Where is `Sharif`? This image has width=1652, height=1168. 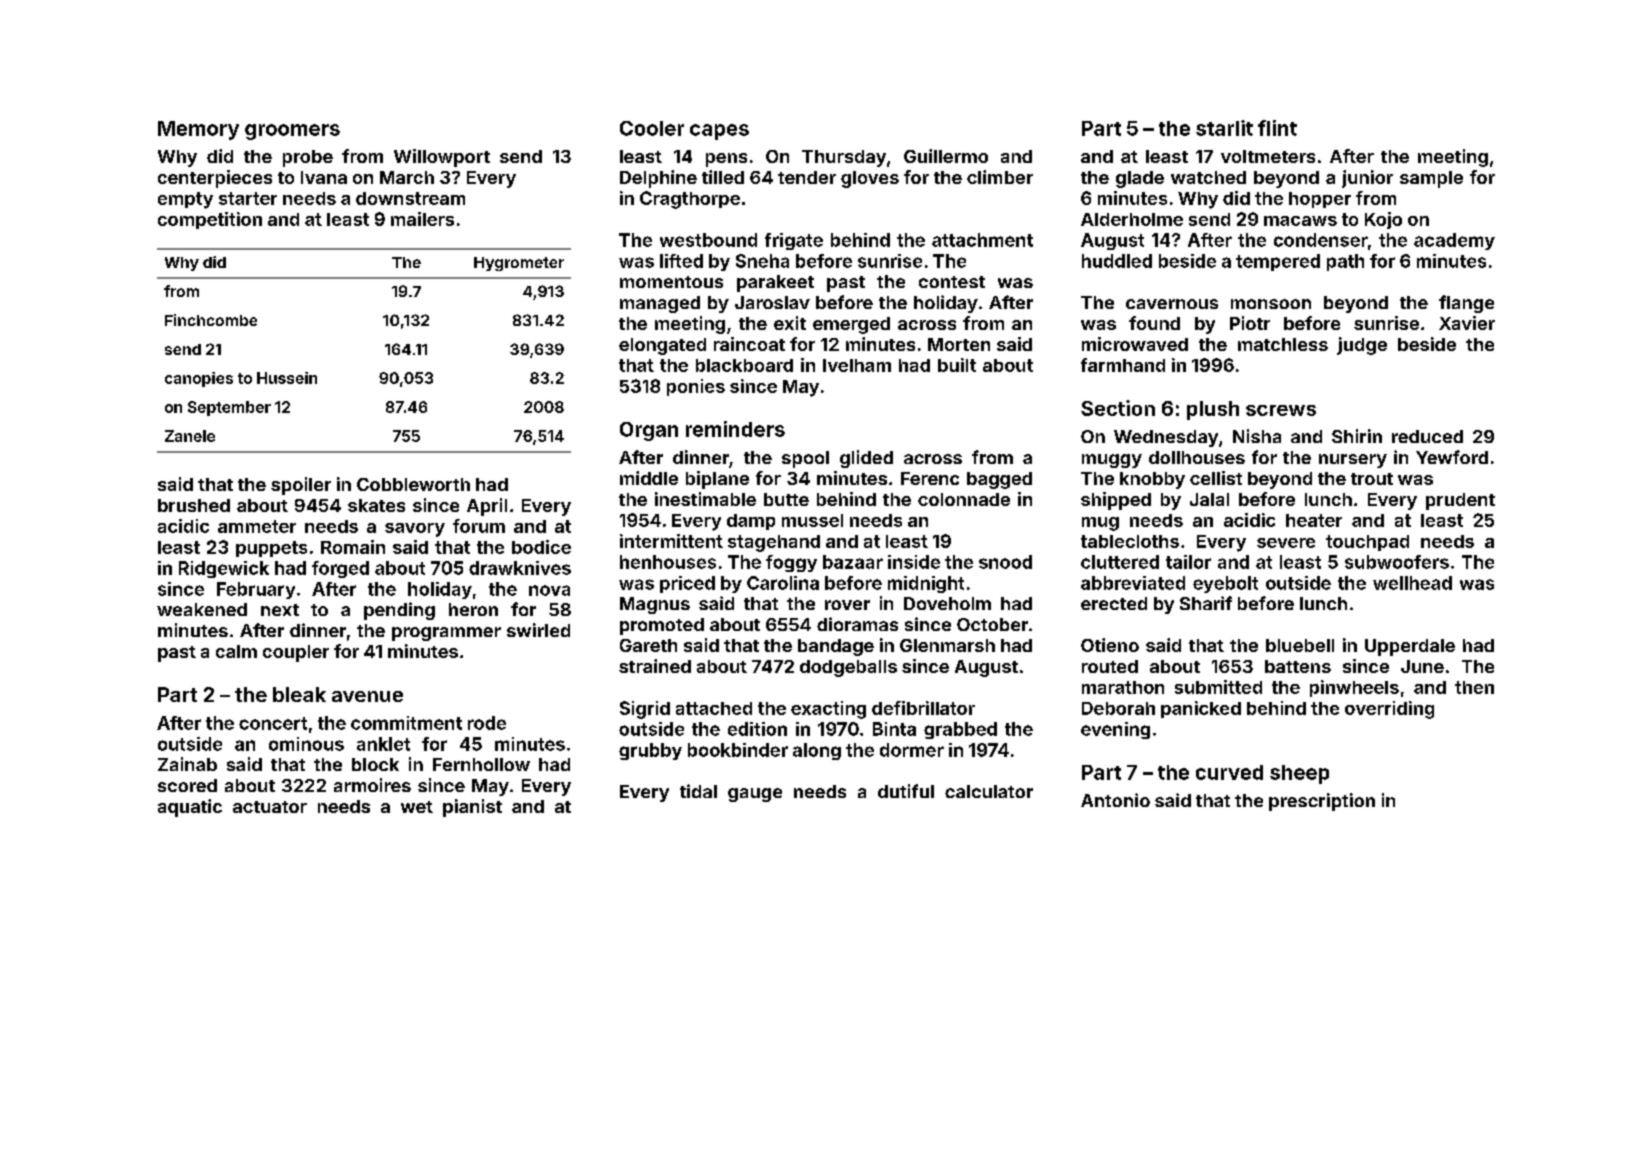 Sharif is located at coordinates (1206, 603).
